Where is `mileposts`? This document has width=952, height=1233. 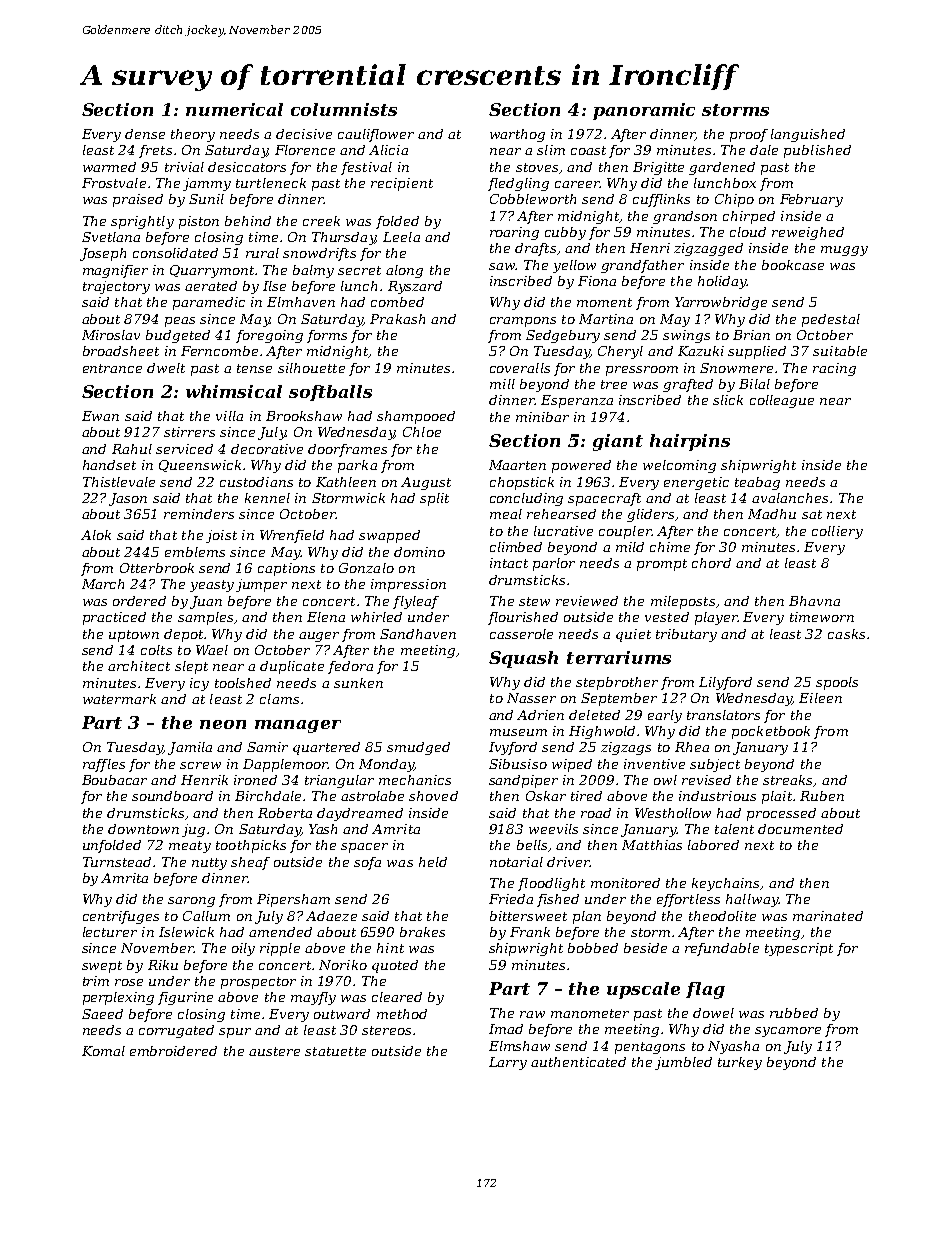
mileposts is located at coordinates (683, 602).
